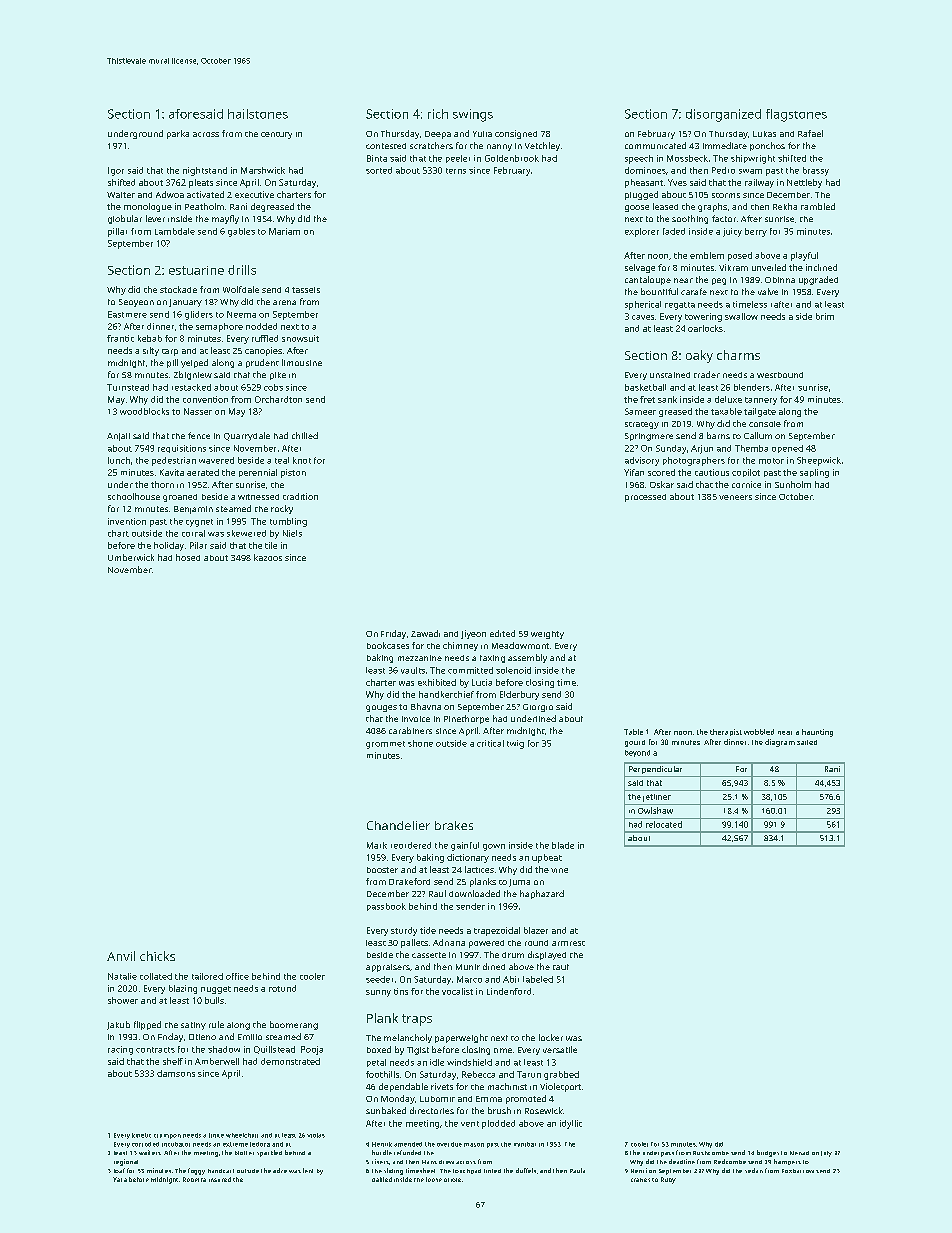 The width and height of the screenshot is (952, 1233). I want to click on Orchardton, so click(278, 399).
